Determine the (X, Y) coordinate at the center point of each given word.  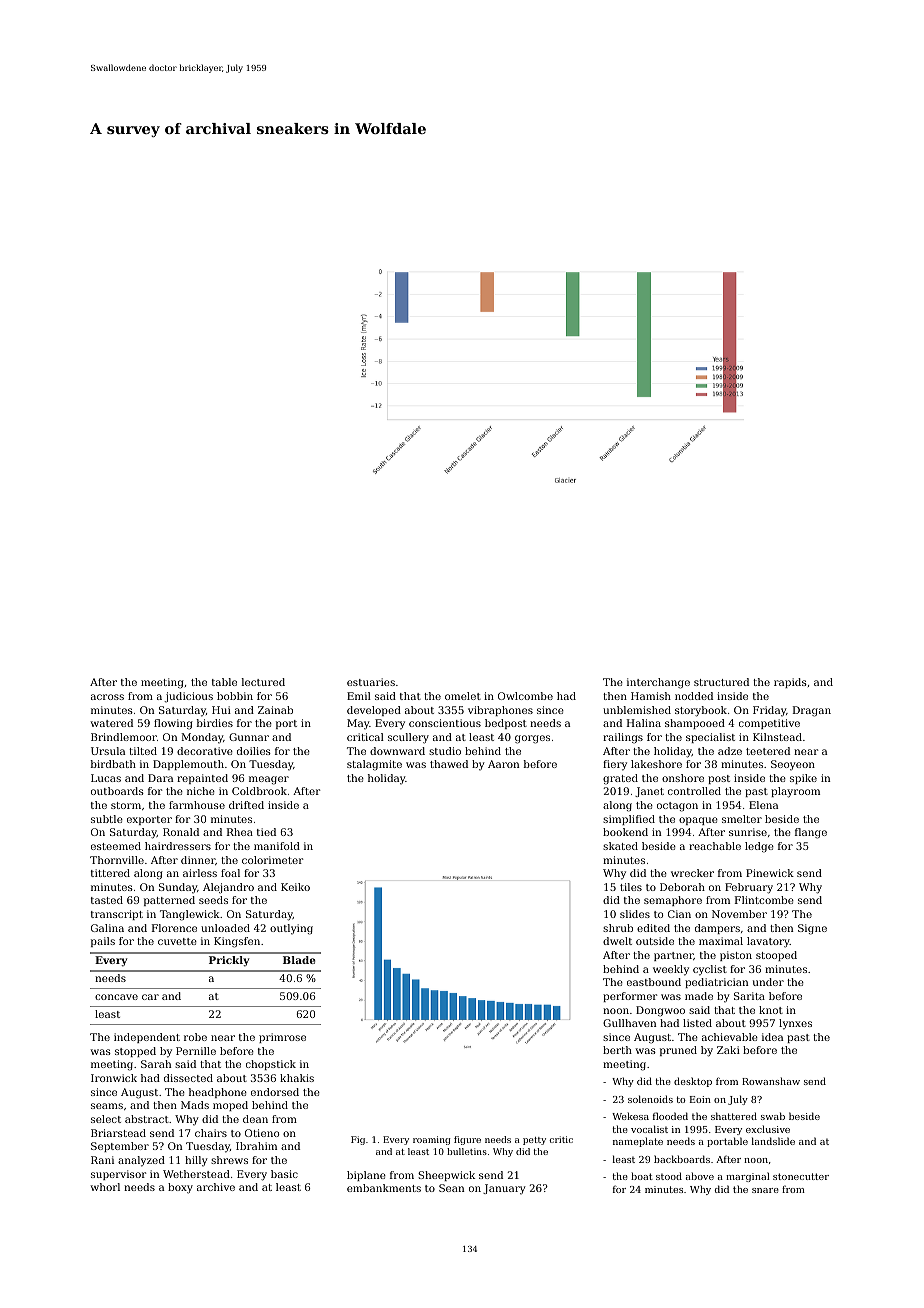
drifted (246, 805)
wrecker (692, 873)
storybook (701, 711)
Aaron (503, 764)
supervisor (118, 1175)
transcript (117, 915)
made (699, 996)
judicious (188, 697)
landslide (773, 1141)
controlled (694, 791)
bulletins (467, 1151)
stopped (135, 1052)
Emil (359, 696)
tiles (631, 887)
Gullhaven (629, 1023)
